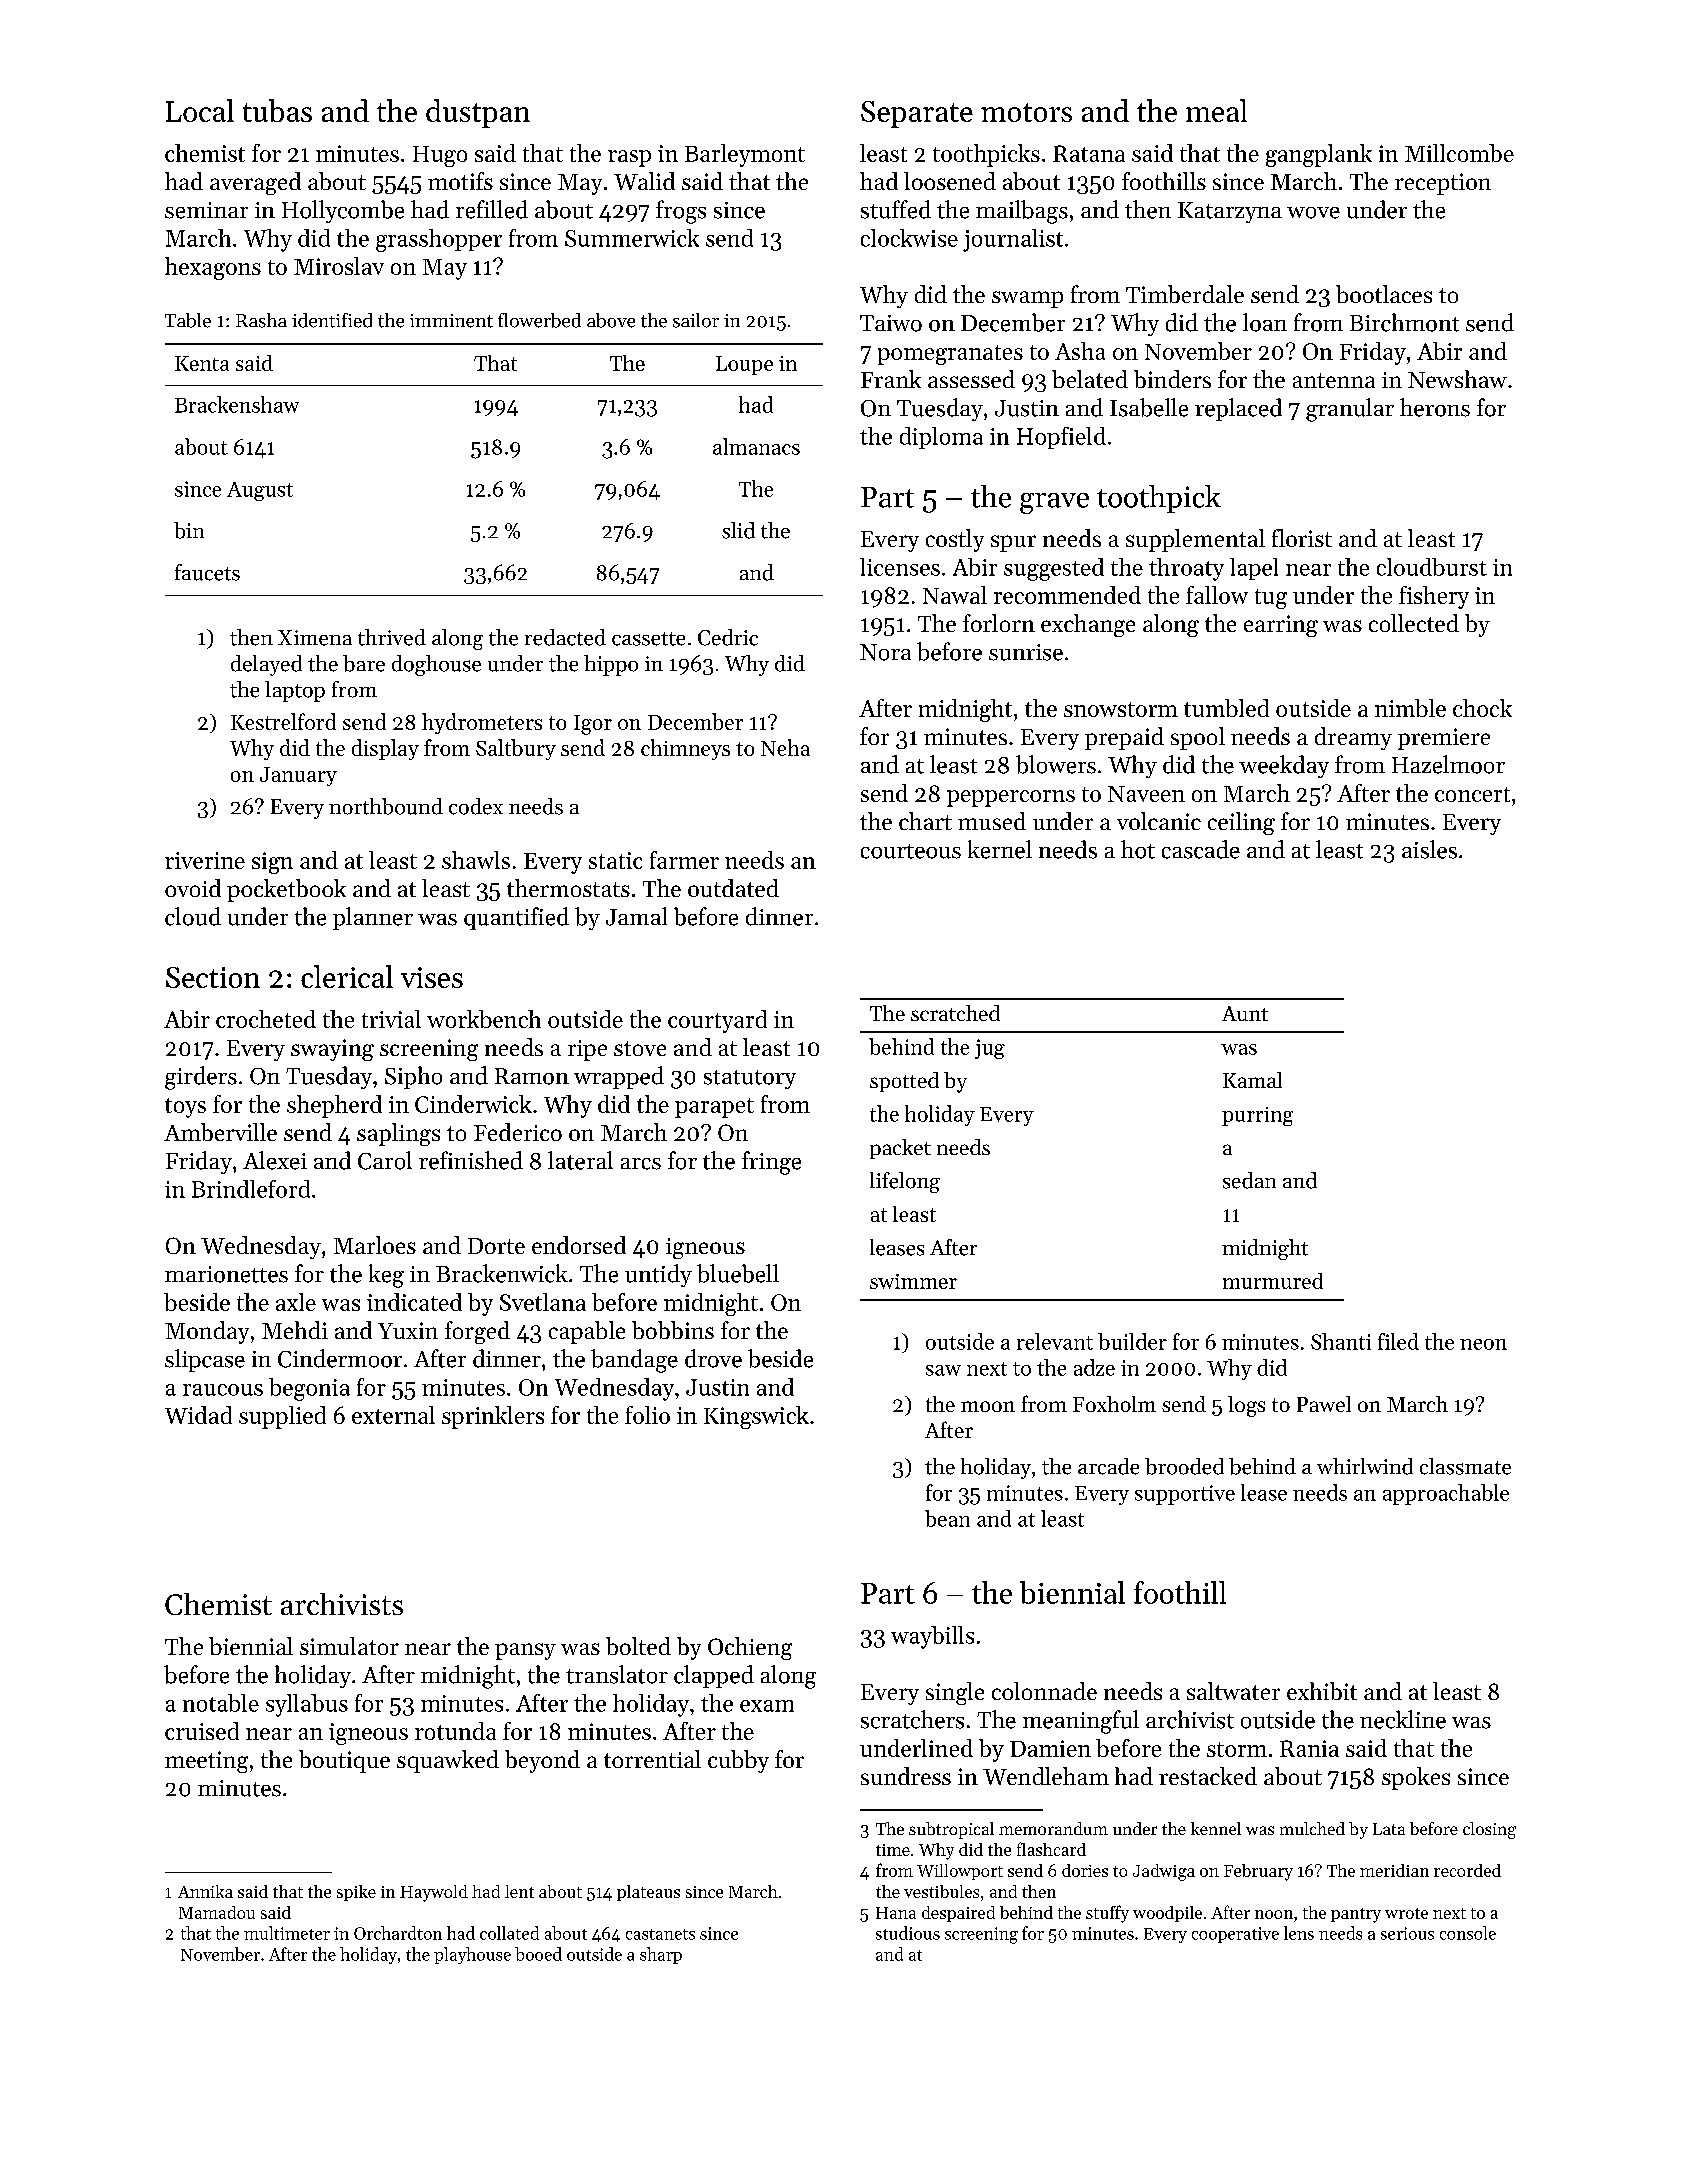 The image size is (1683, 2178). Describe the element at coordinates (307, 1705) in the screenshot. I see `syllabus` at that location.
